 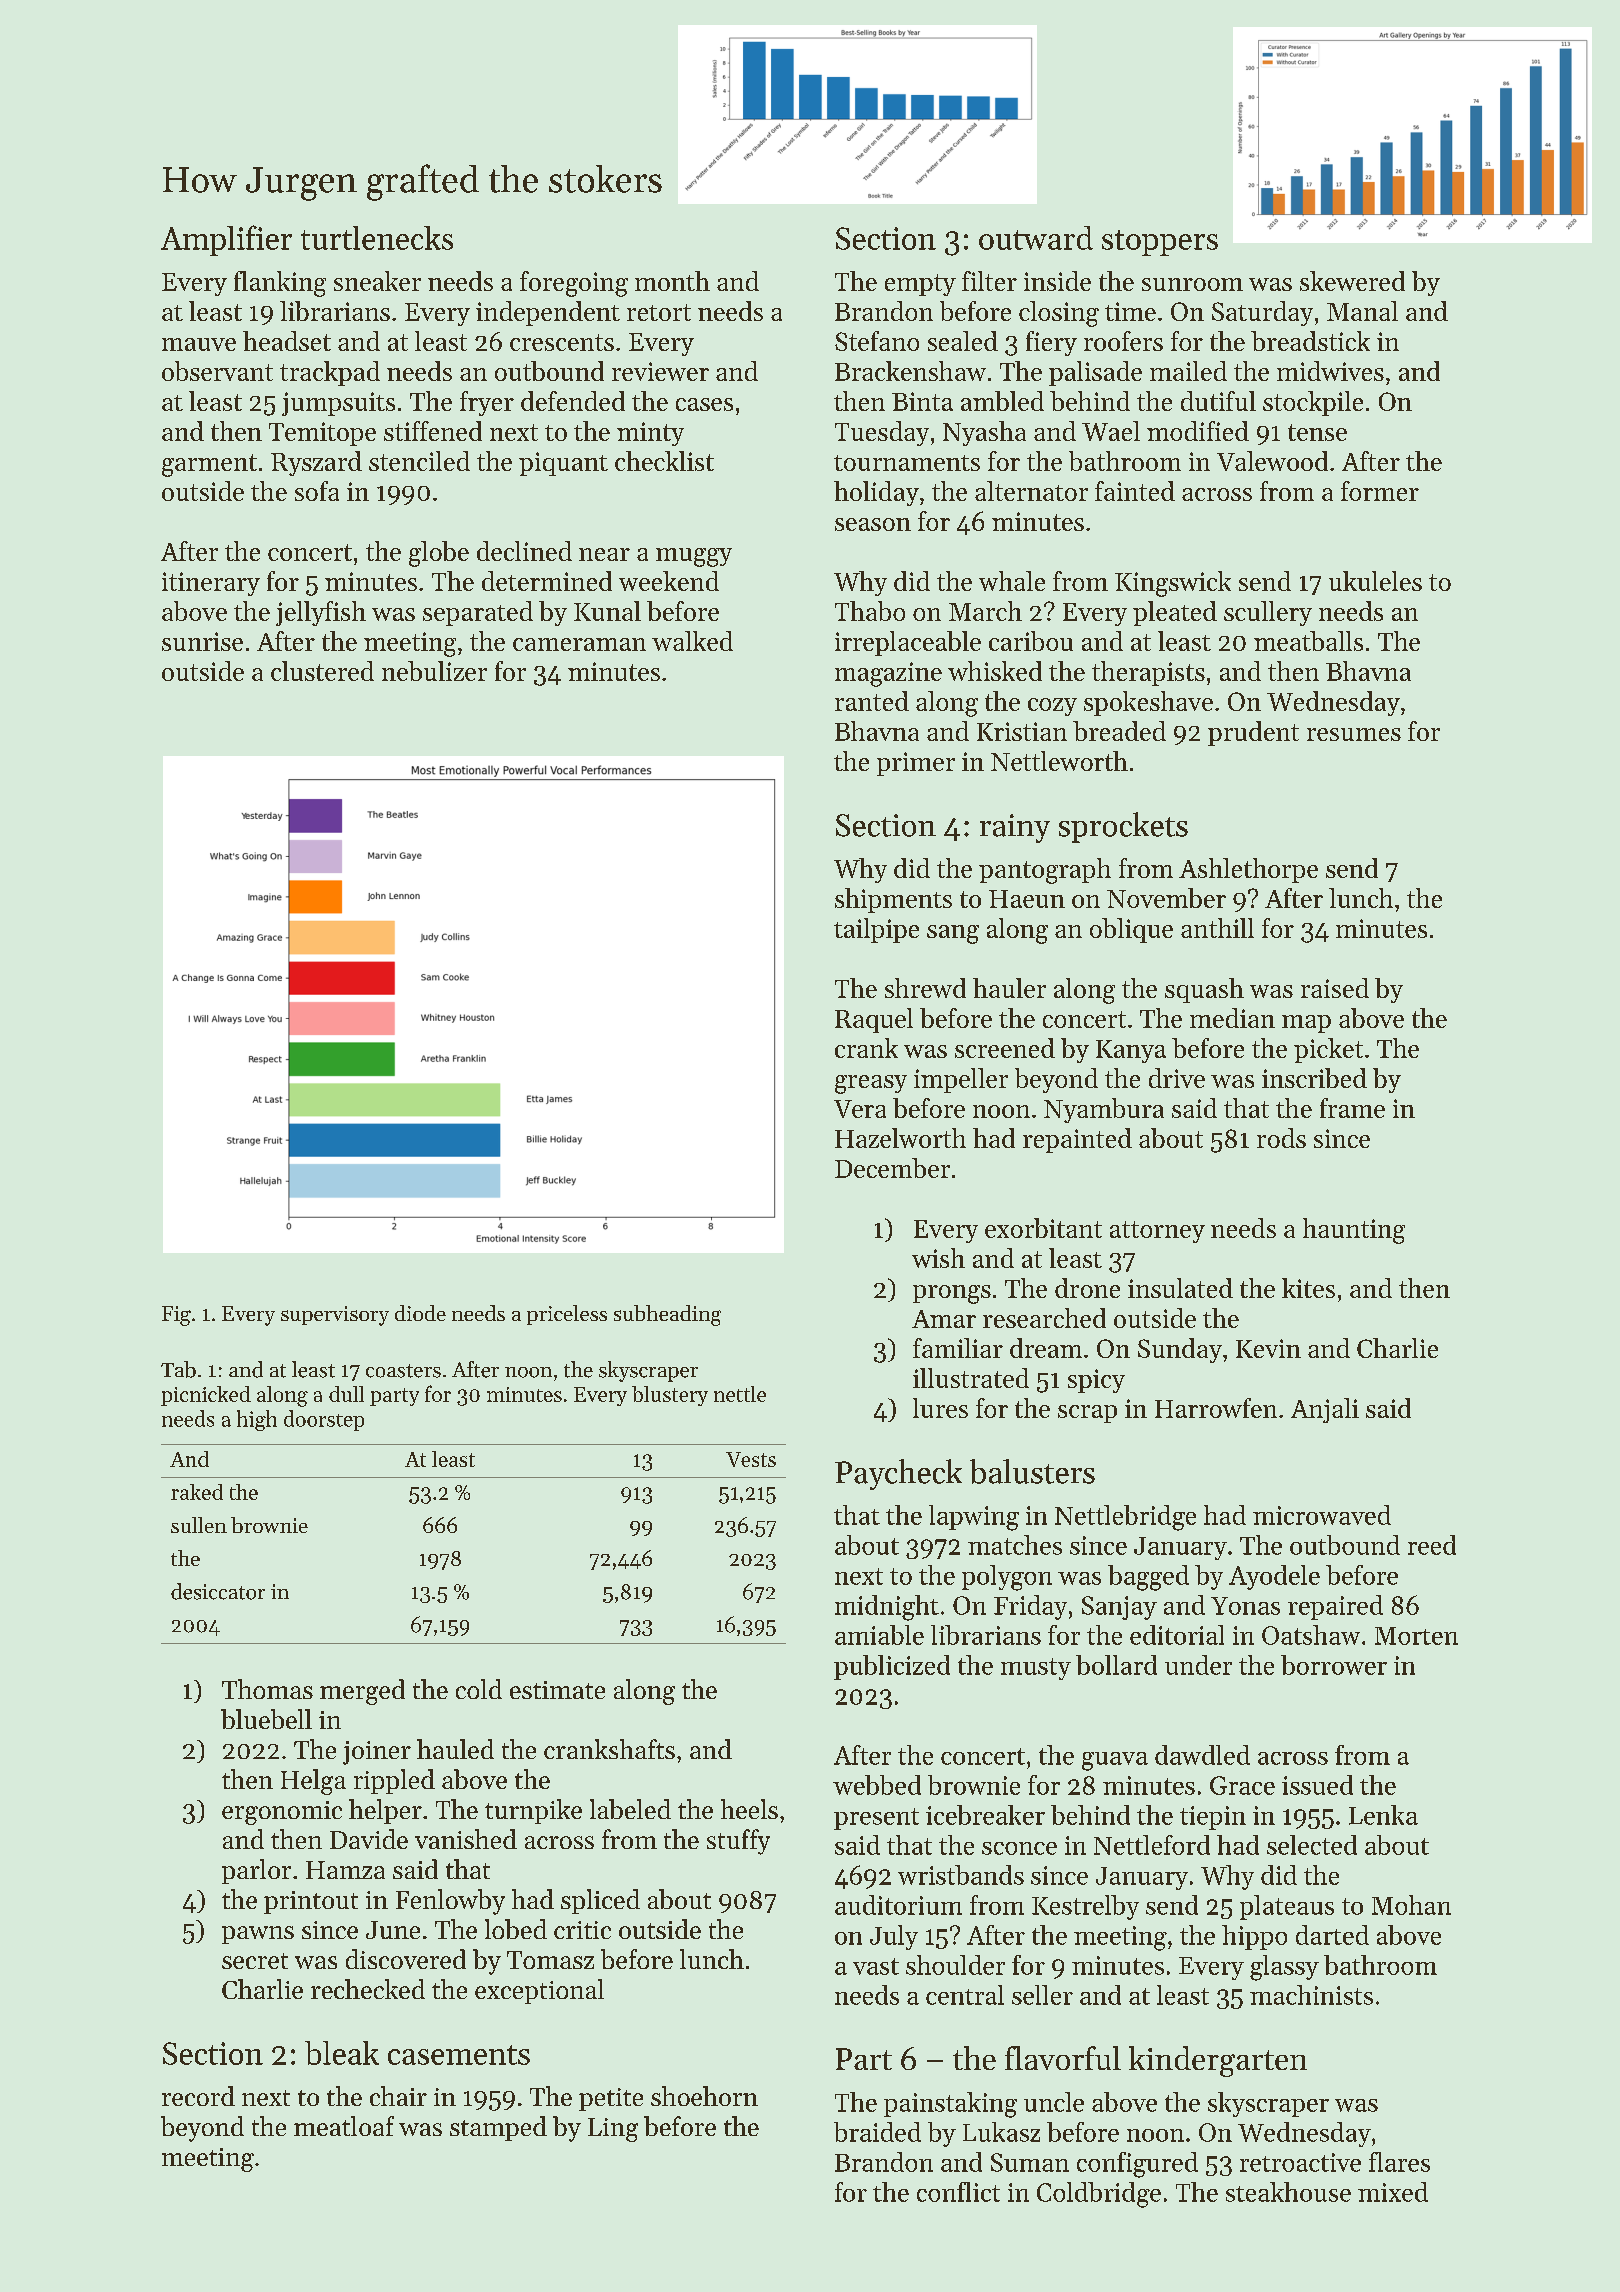 I want to click on hauled, so click(x=455, y=1749).
